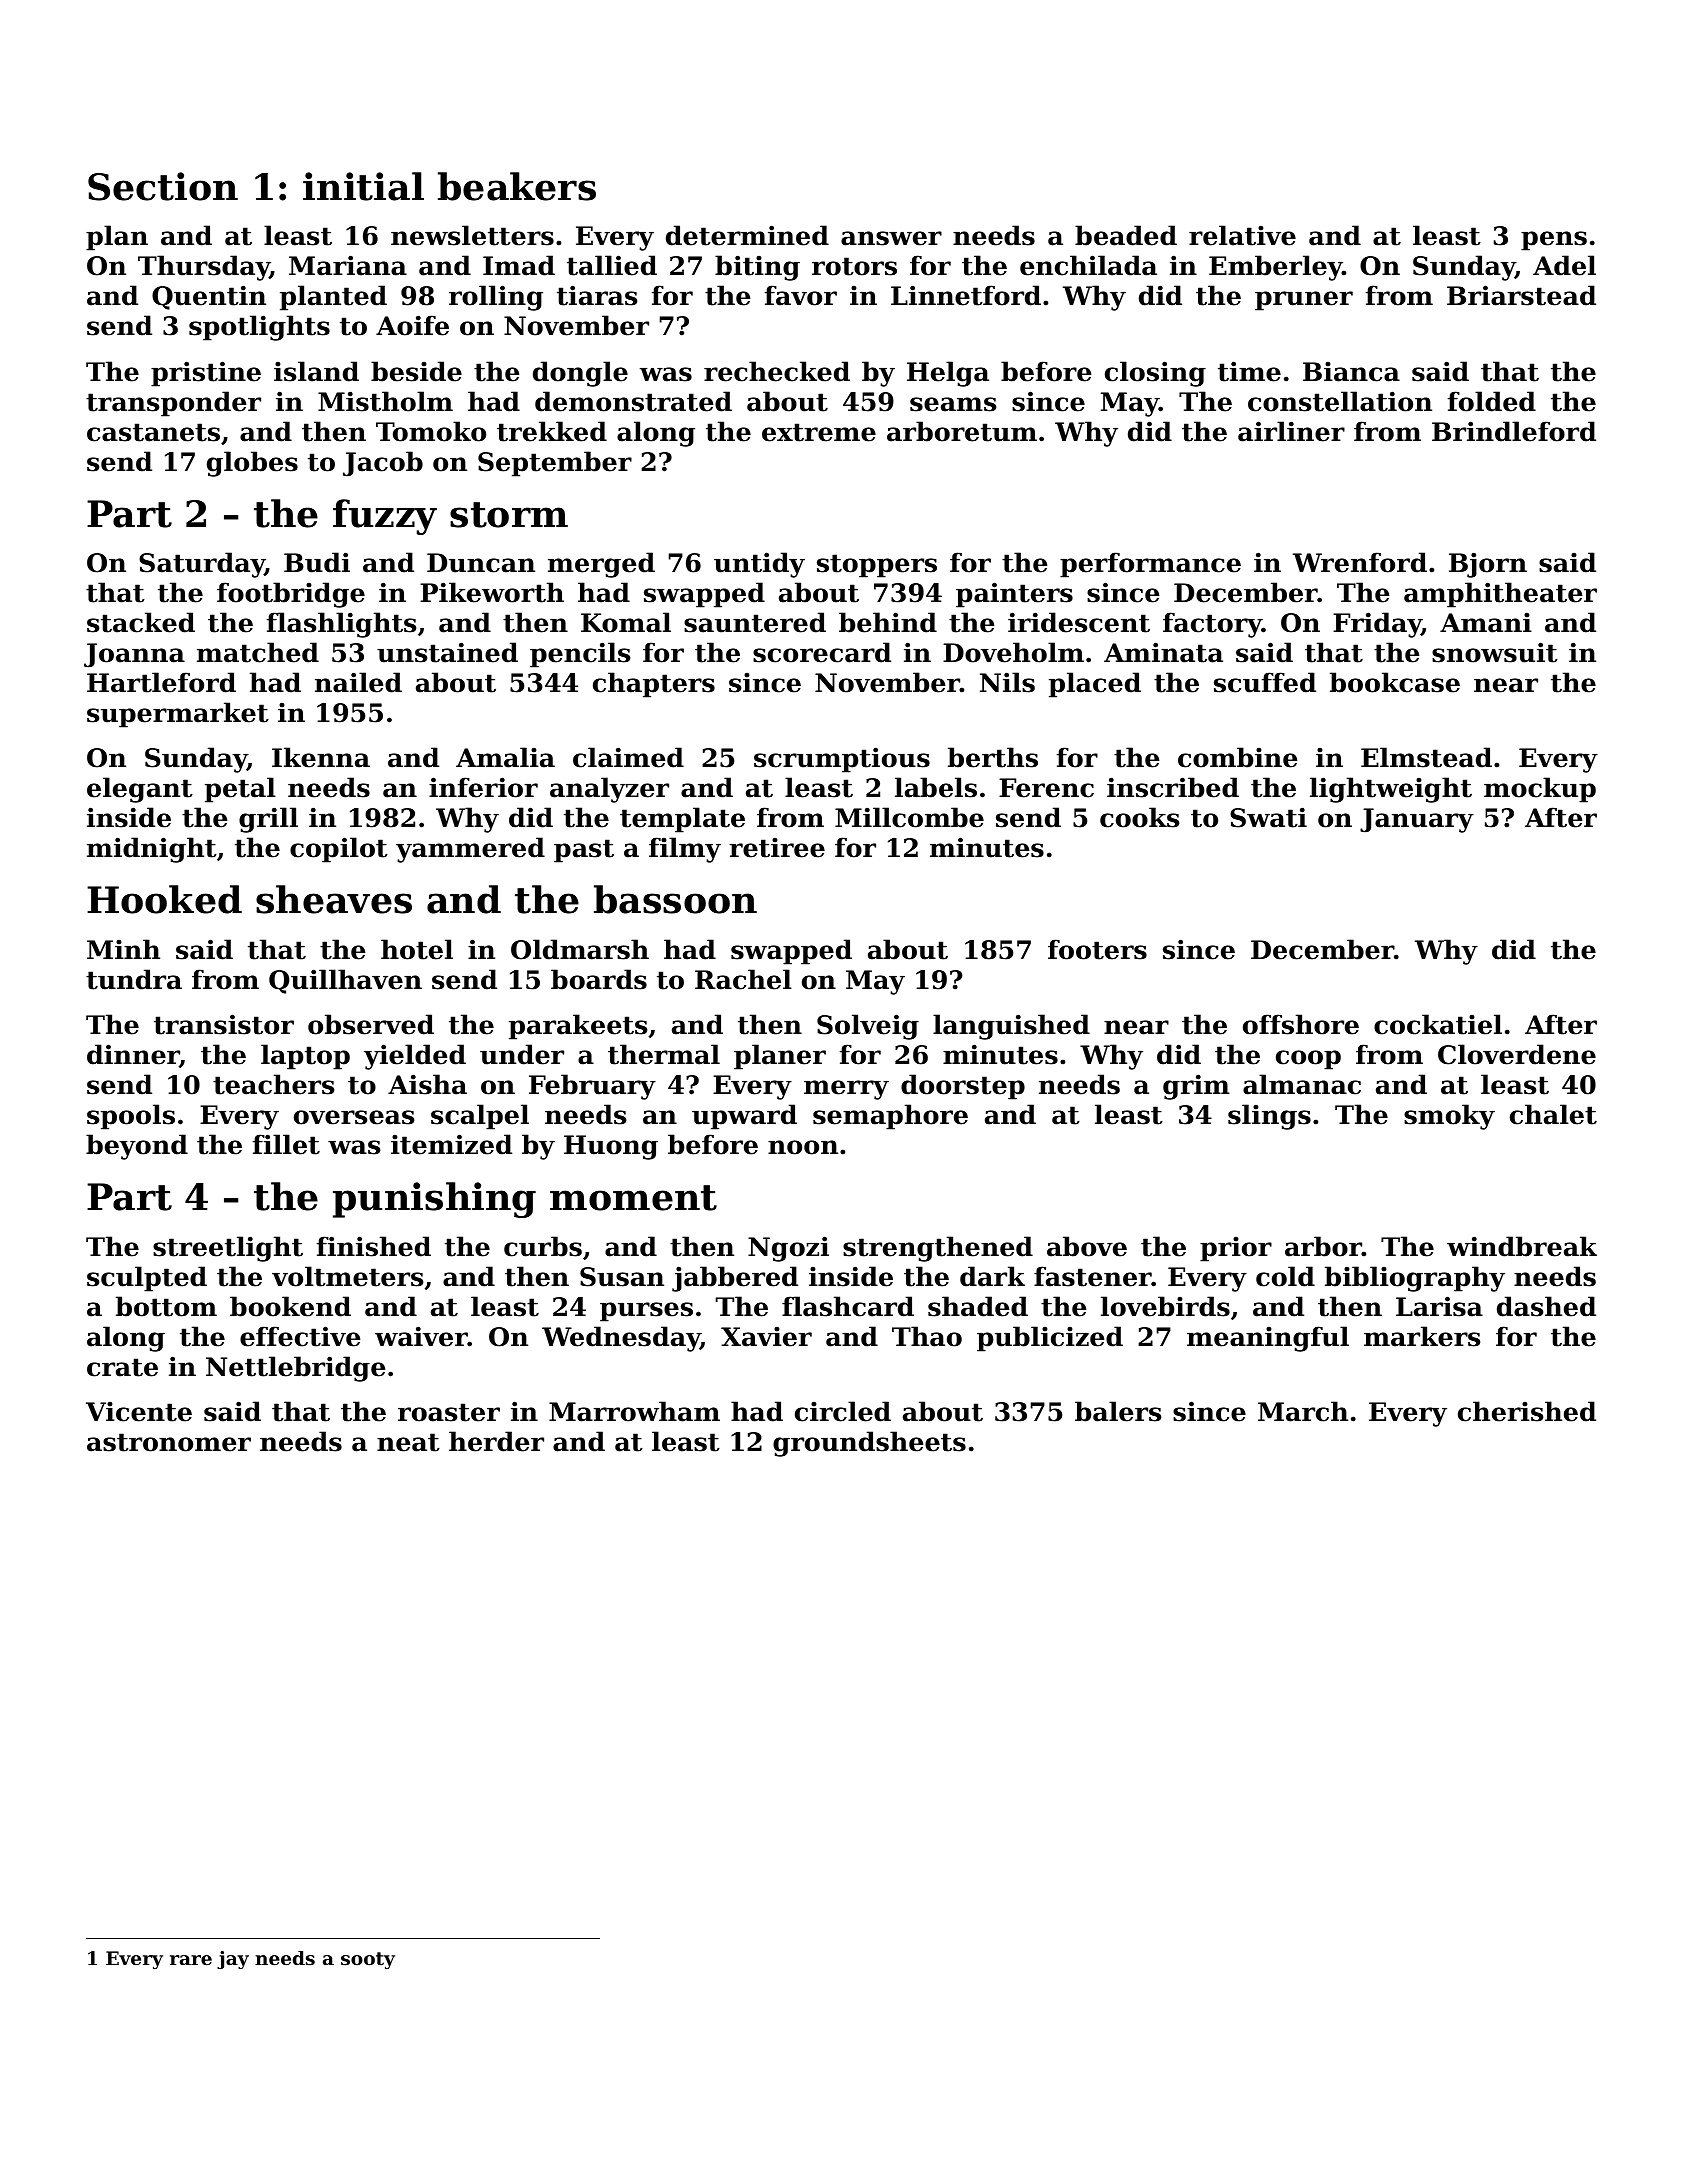  I want to click on March, so click(1303, 1411).
